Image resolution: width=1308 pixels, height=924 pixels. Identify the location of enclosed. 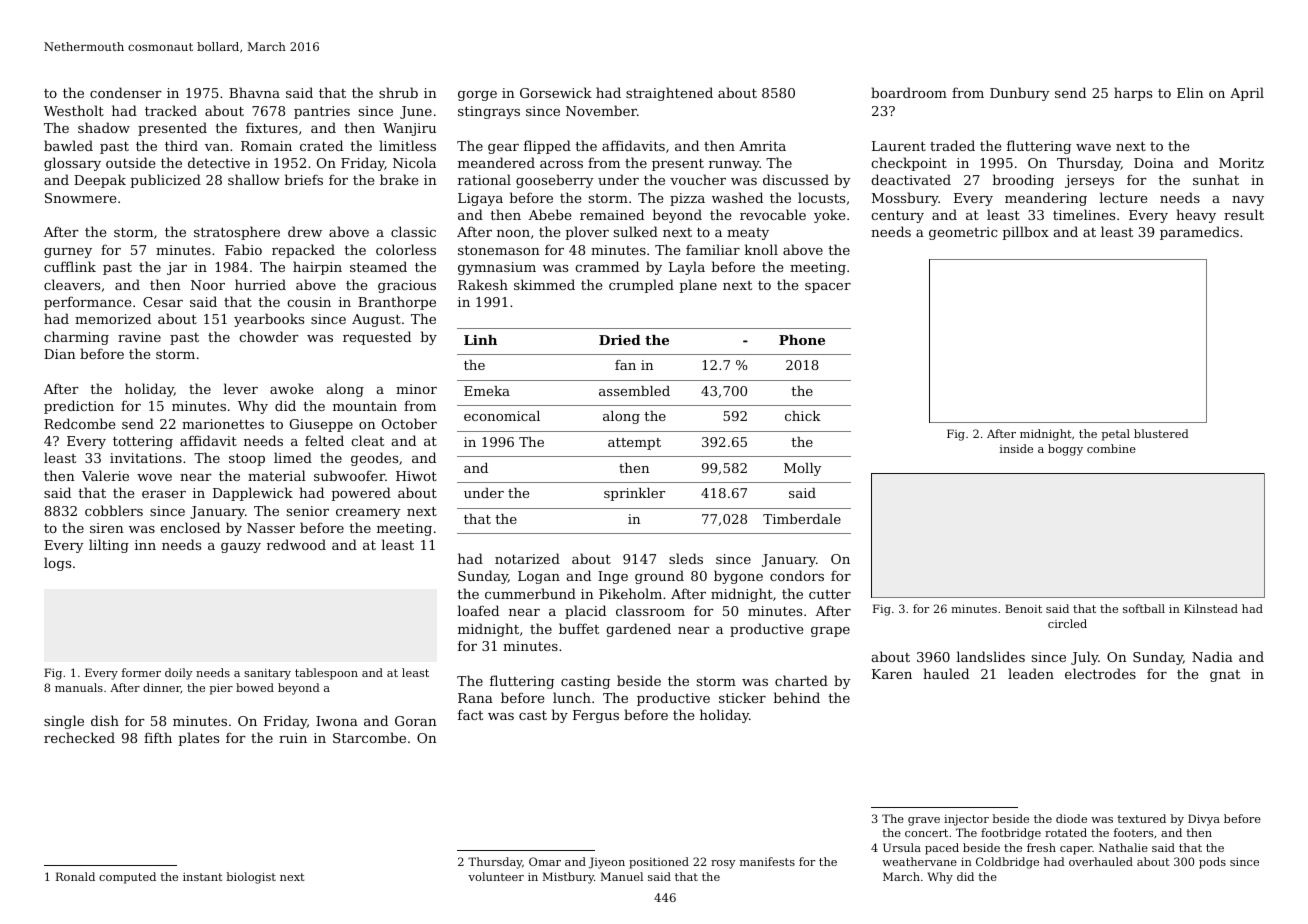
(190, 527).
